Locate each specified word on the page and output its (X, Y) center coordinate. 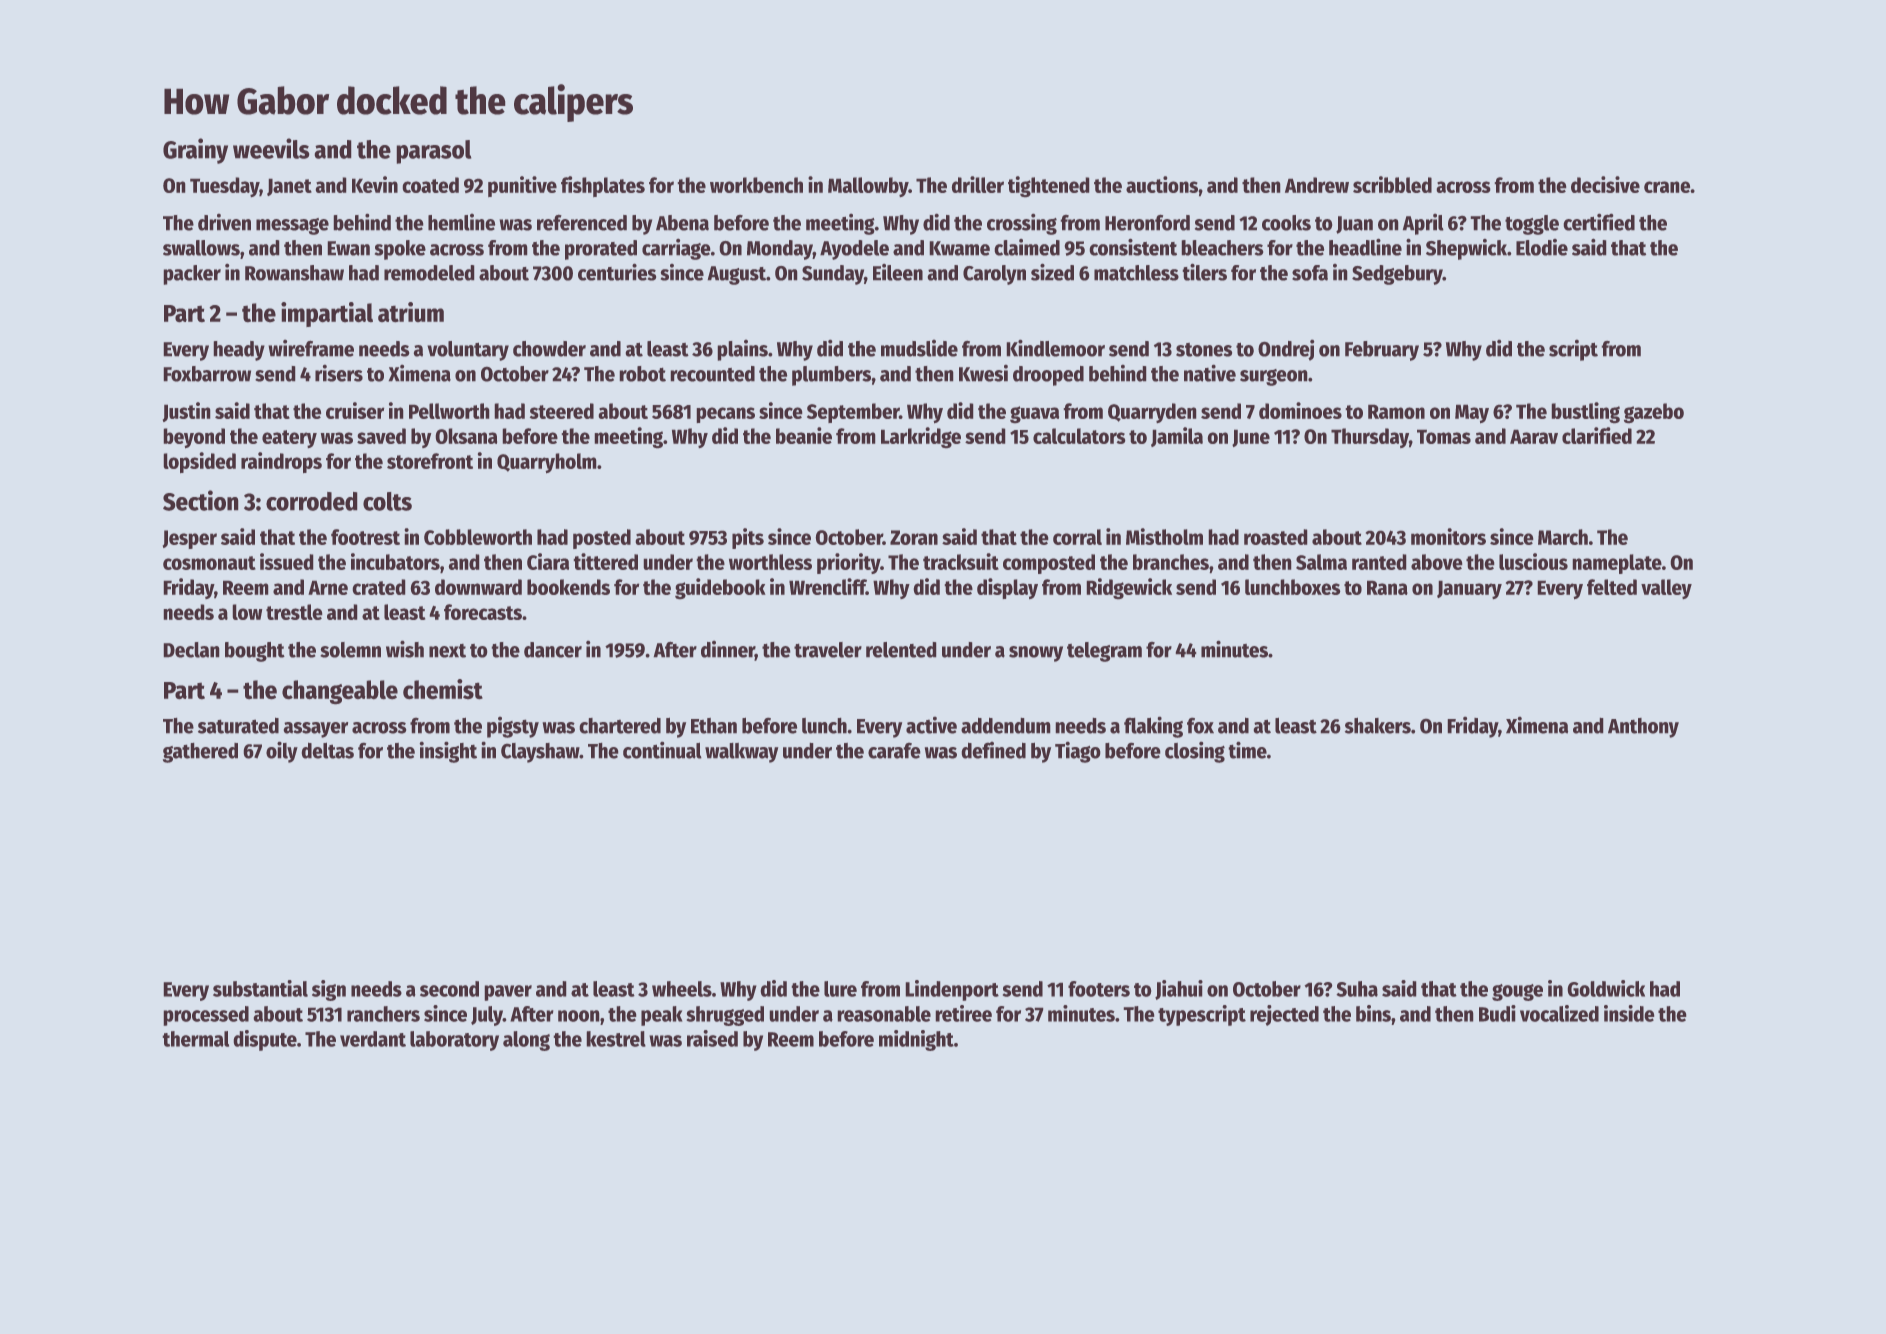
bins (1373, 1013)
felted (1612, 587)
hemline (461, 222)
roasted (1275, 537)
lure (840, 989)
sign (329, 990)
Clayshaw (540, 753)
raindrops (281, 462)
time (1248, 750)
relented (901, 650)
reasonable (884, 1014)
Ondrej (1286, 350)
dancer (553, 650)
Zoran (914, 537)
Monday (780, 250)
